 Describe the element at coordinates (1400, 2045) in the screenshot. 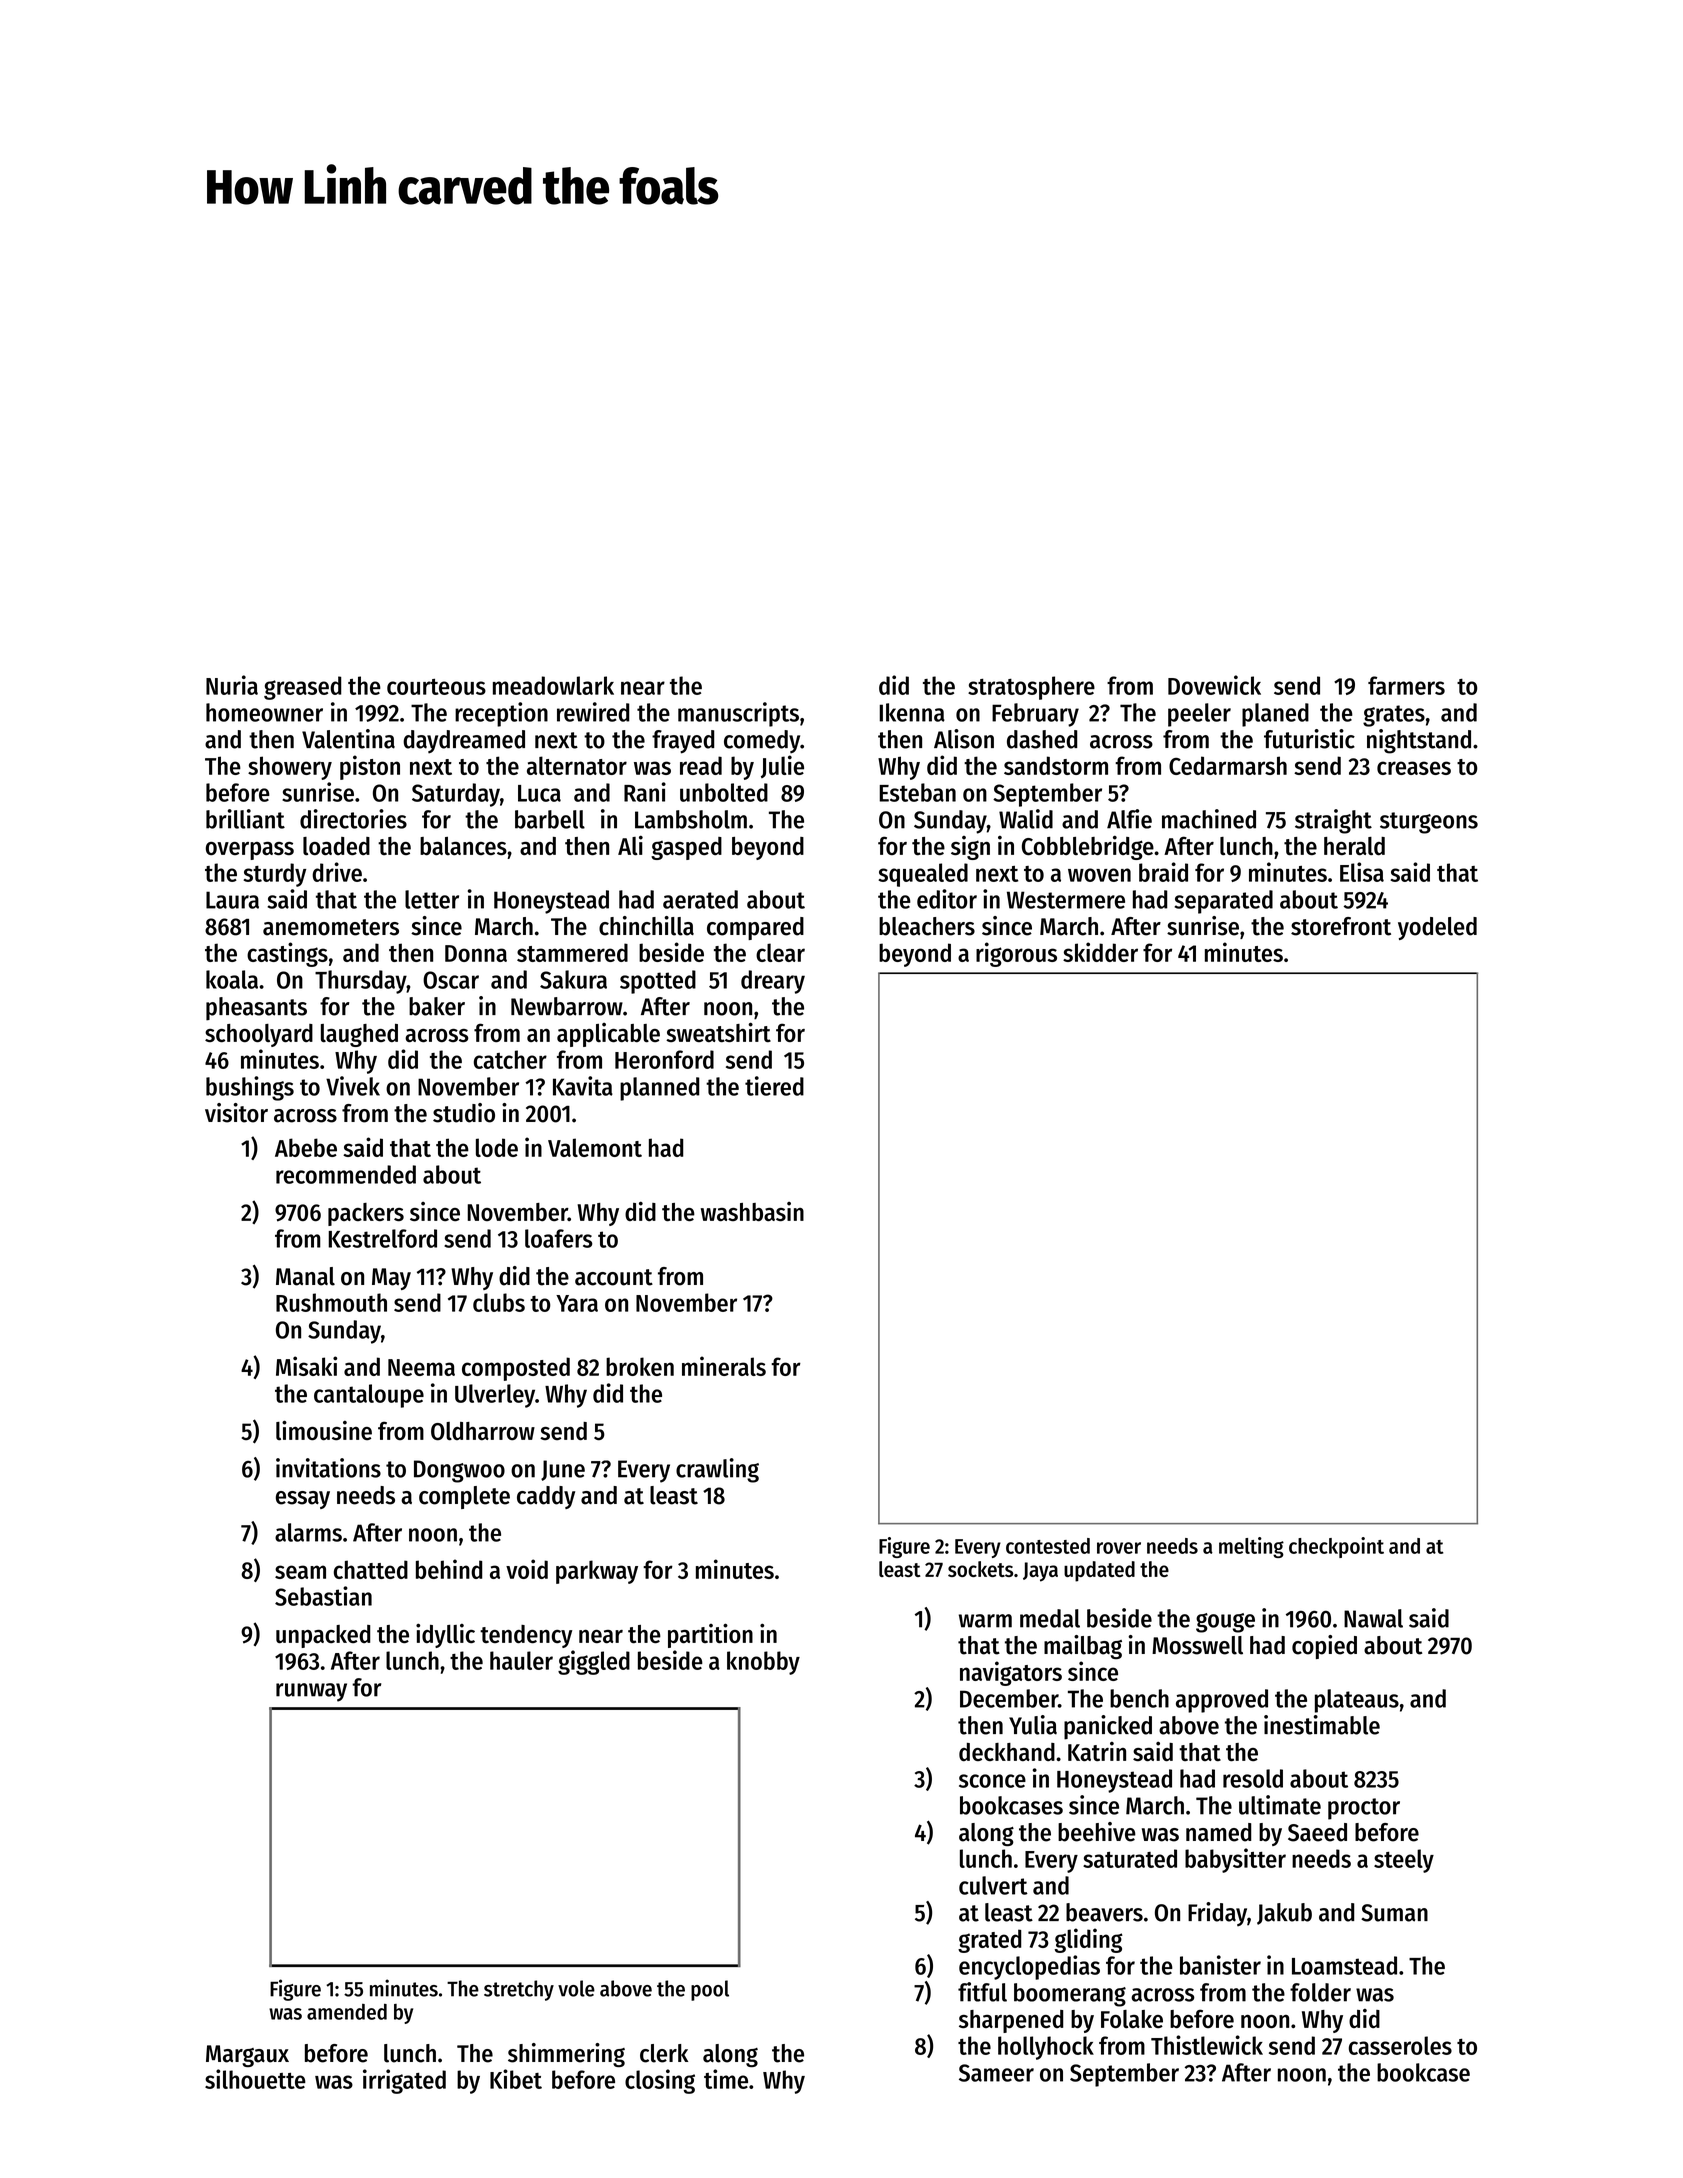

I see `casseroles` at that location.
